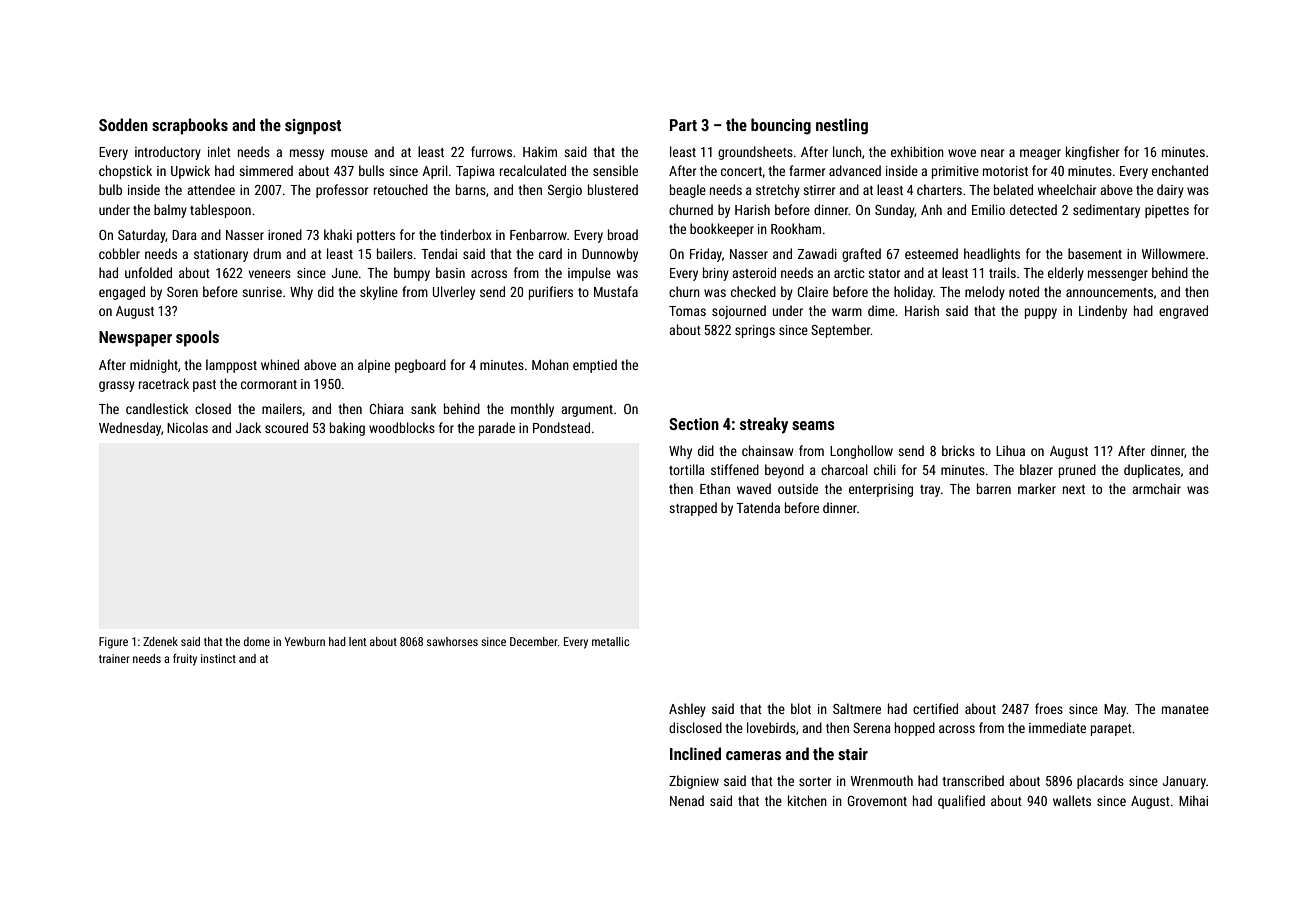 Image resolution: width=1308 pixels, height=924 pixels. I want to click on kitchen, so click(807, 800).
